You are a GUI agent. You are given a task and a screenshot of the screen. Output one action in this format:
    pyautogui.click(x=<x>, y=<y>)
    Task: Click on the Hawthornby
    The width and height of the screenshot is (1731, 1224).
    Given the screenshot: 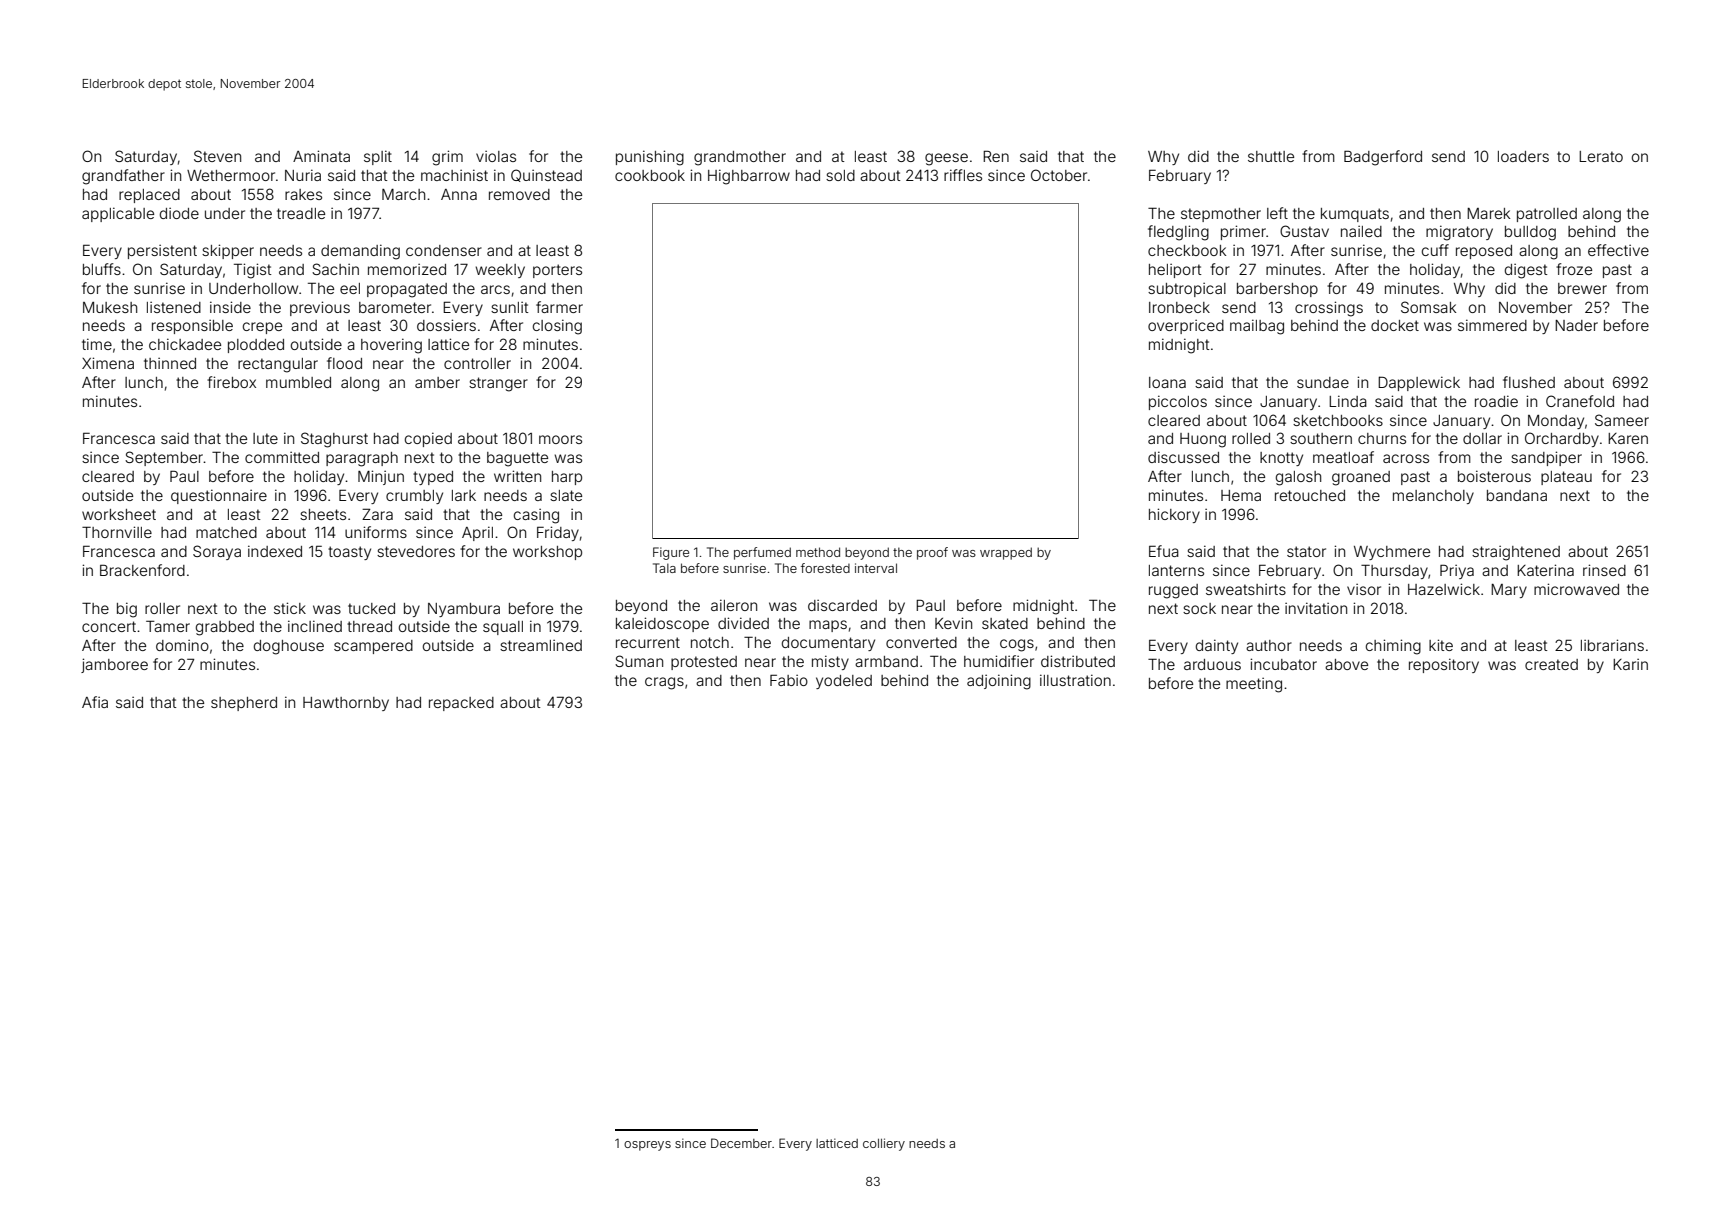 What is the action you would take?
    pyautogui.click(x=346, y=704)
